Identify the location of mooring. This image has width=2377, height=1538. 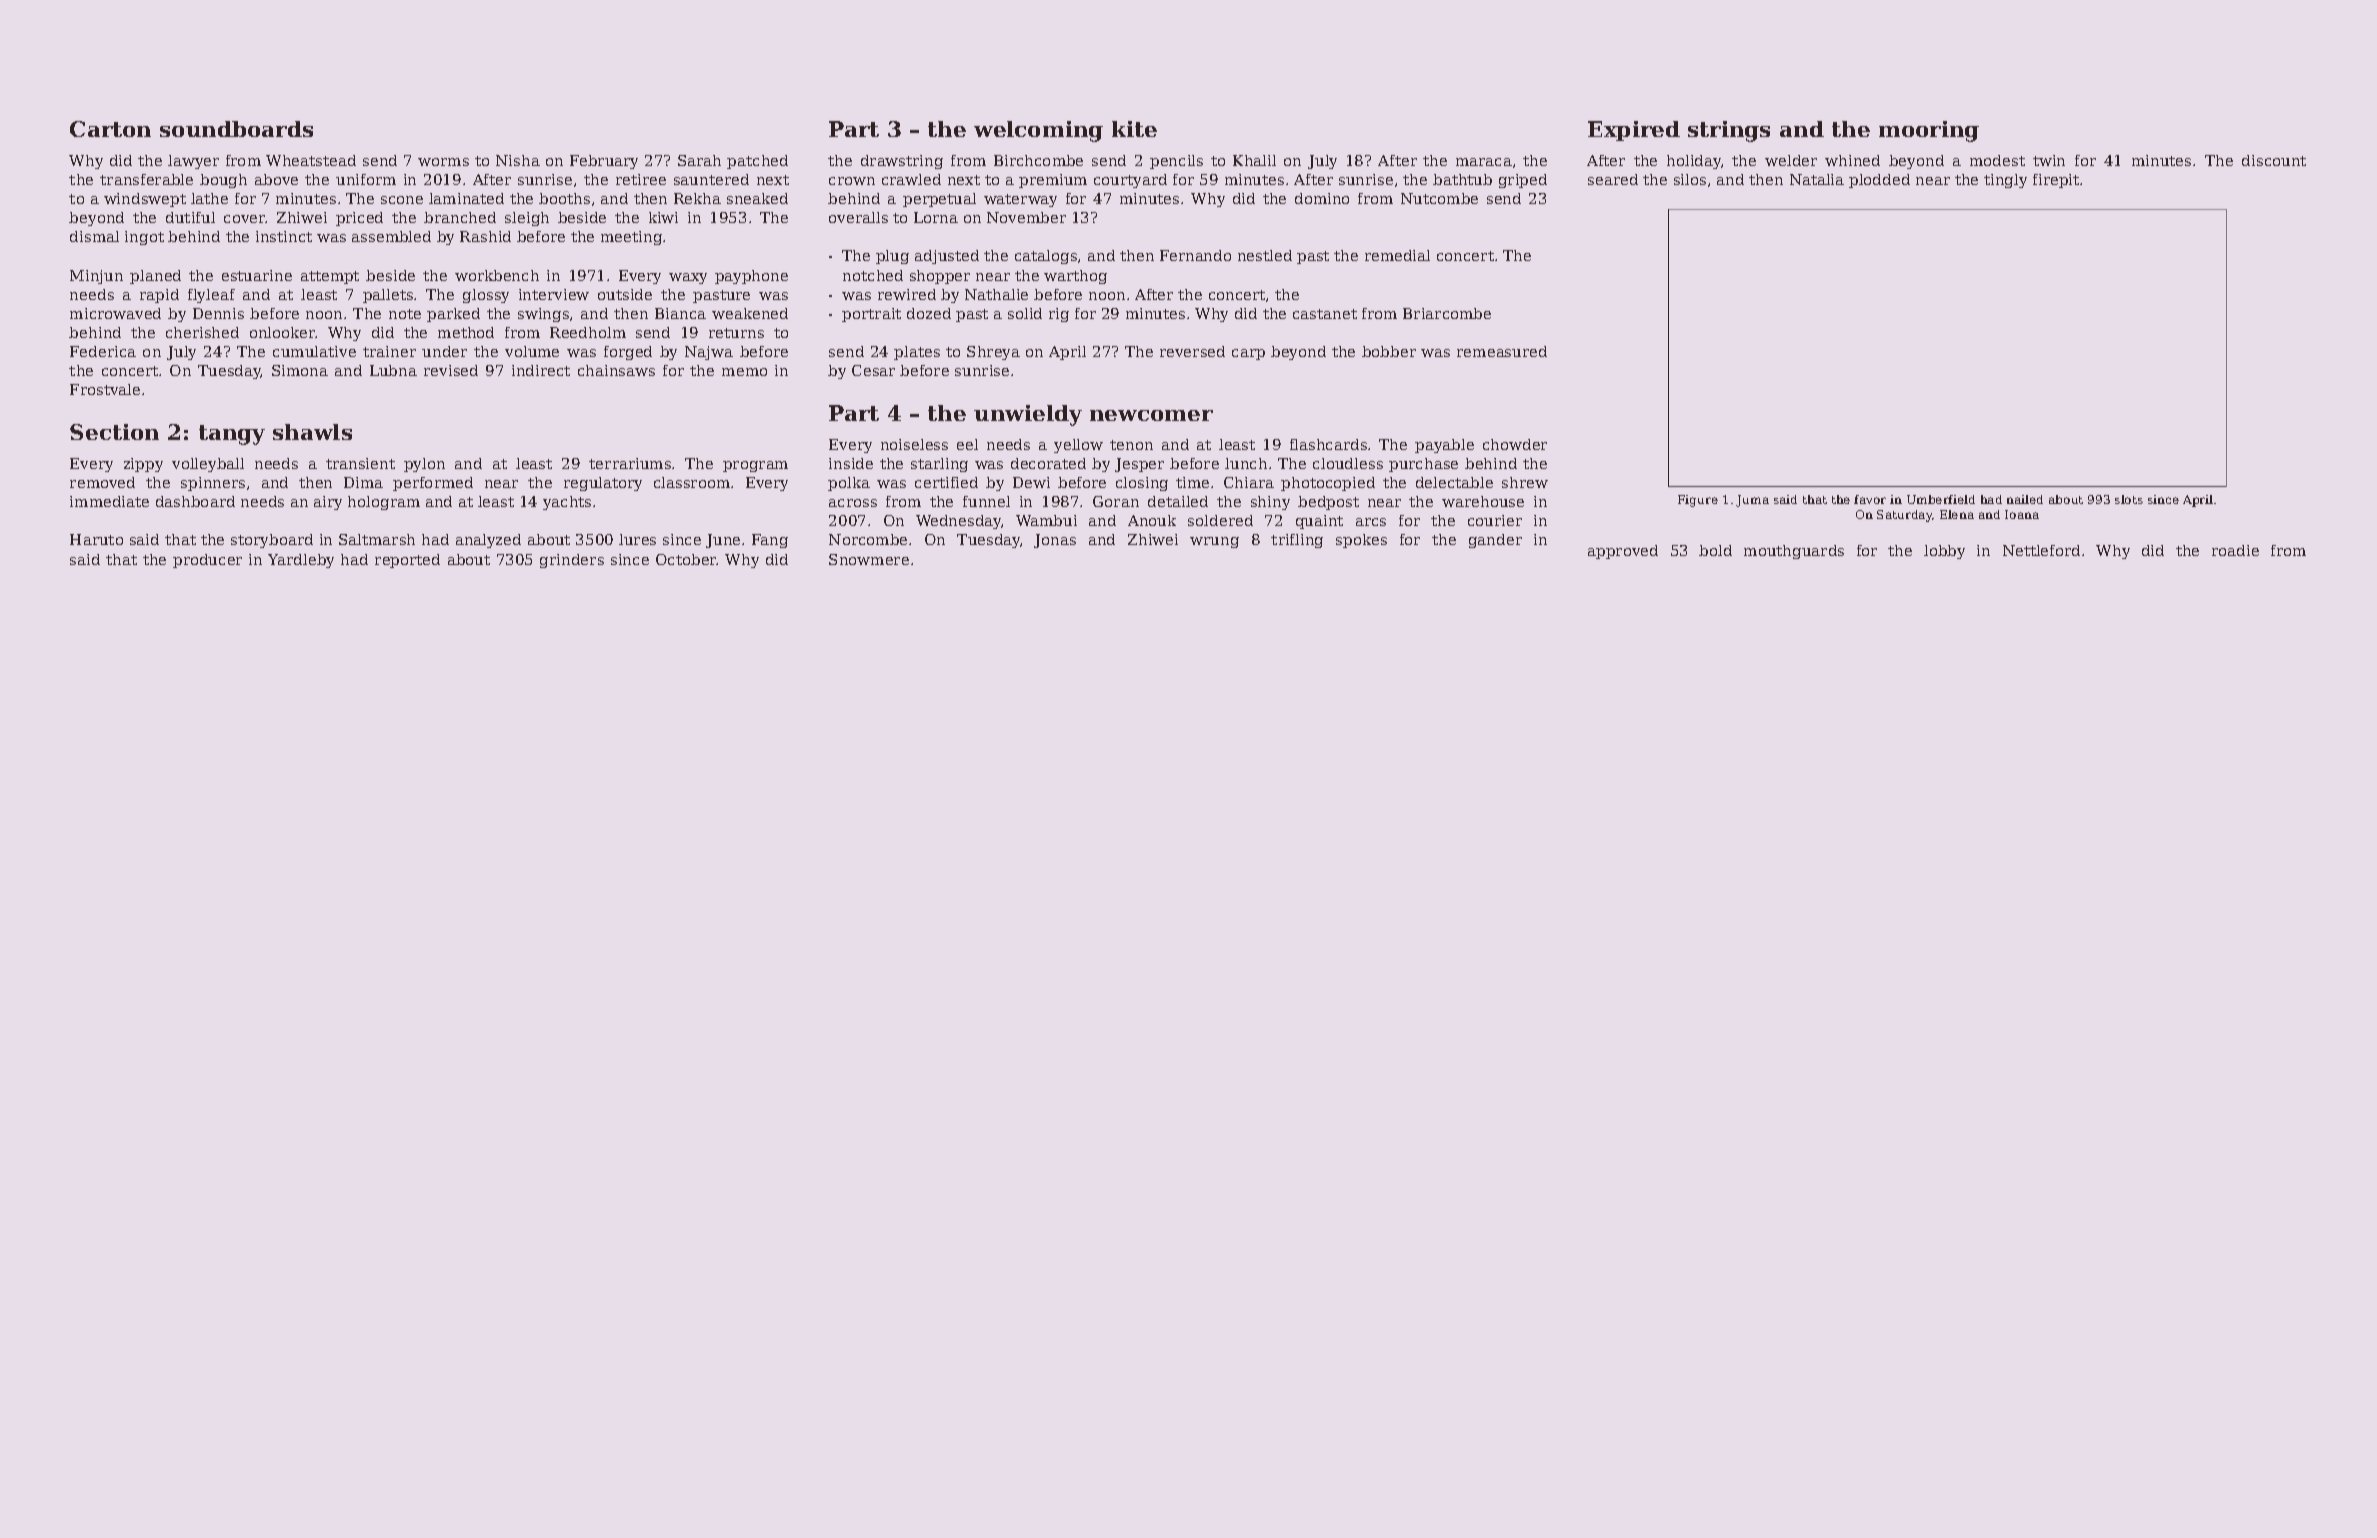
(1929, 131).
